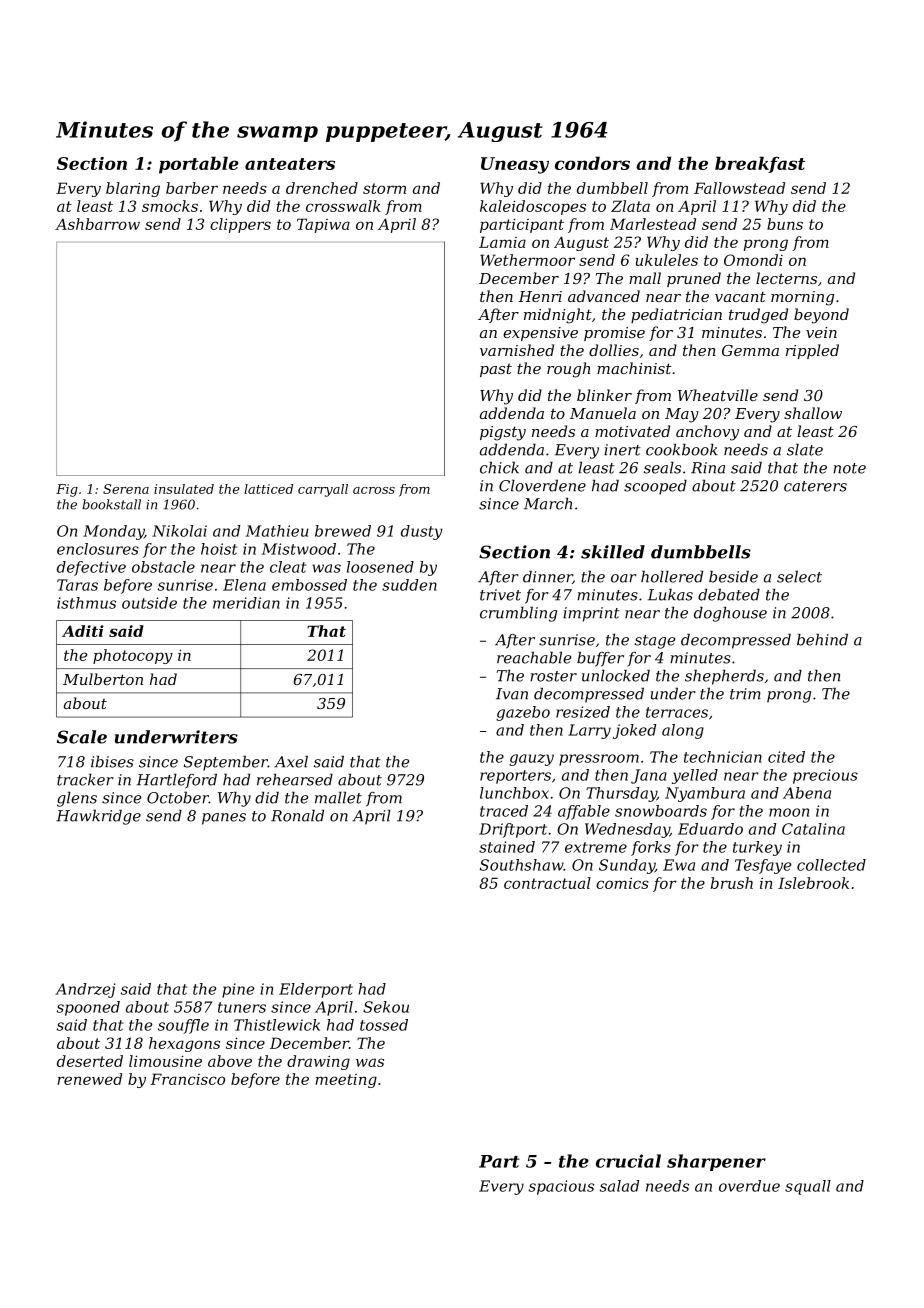 Image resolution: width=924 pixels, height=1308 pixels. Describe the element at coordinates (89, 1079) in the screenshot. I see `renewed` at that location.
